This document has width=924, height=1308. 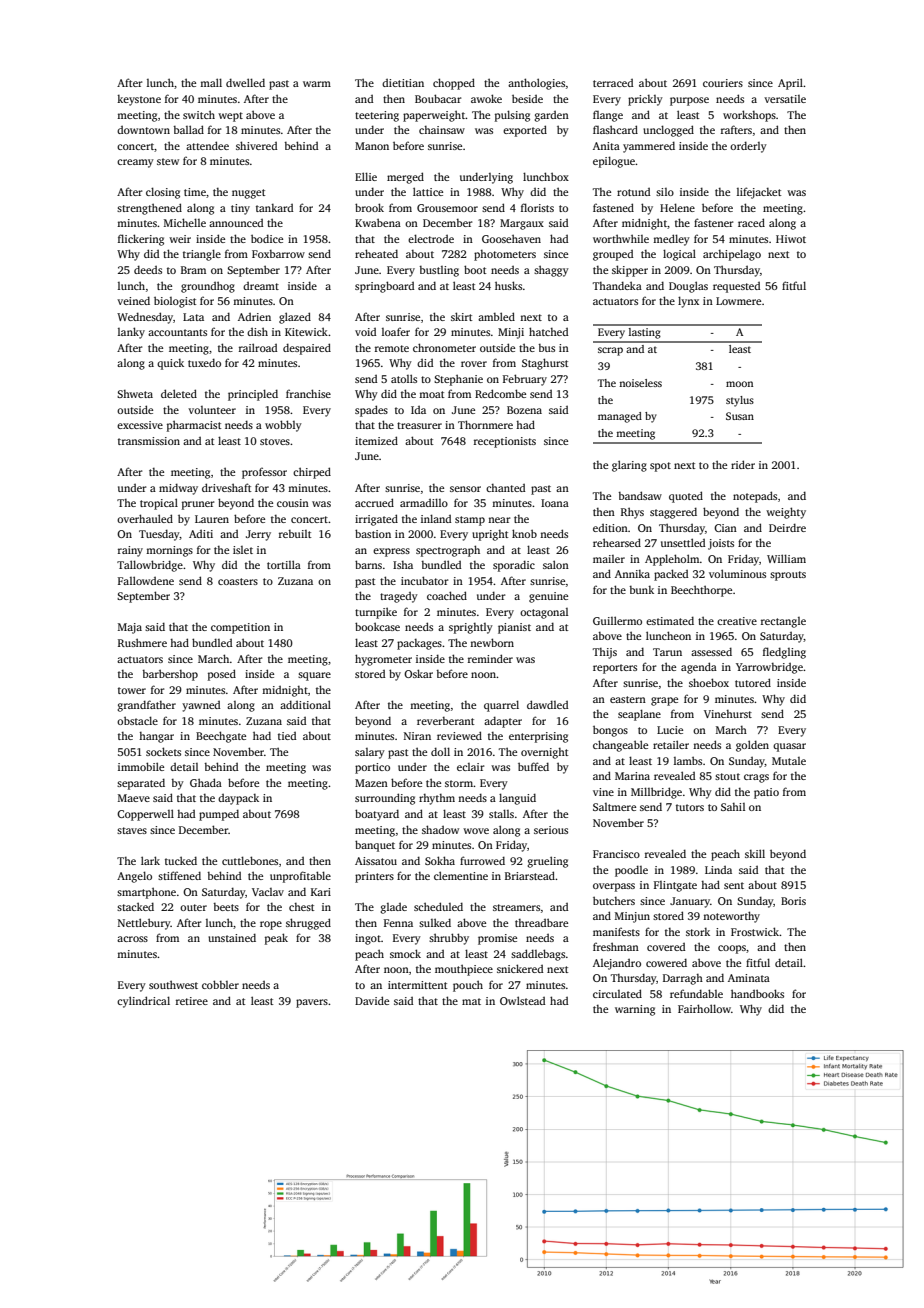 What do you see at coordinates (704, 1008) in the document?
I see `Fairhollow` at bounding box center [704, 1008].
